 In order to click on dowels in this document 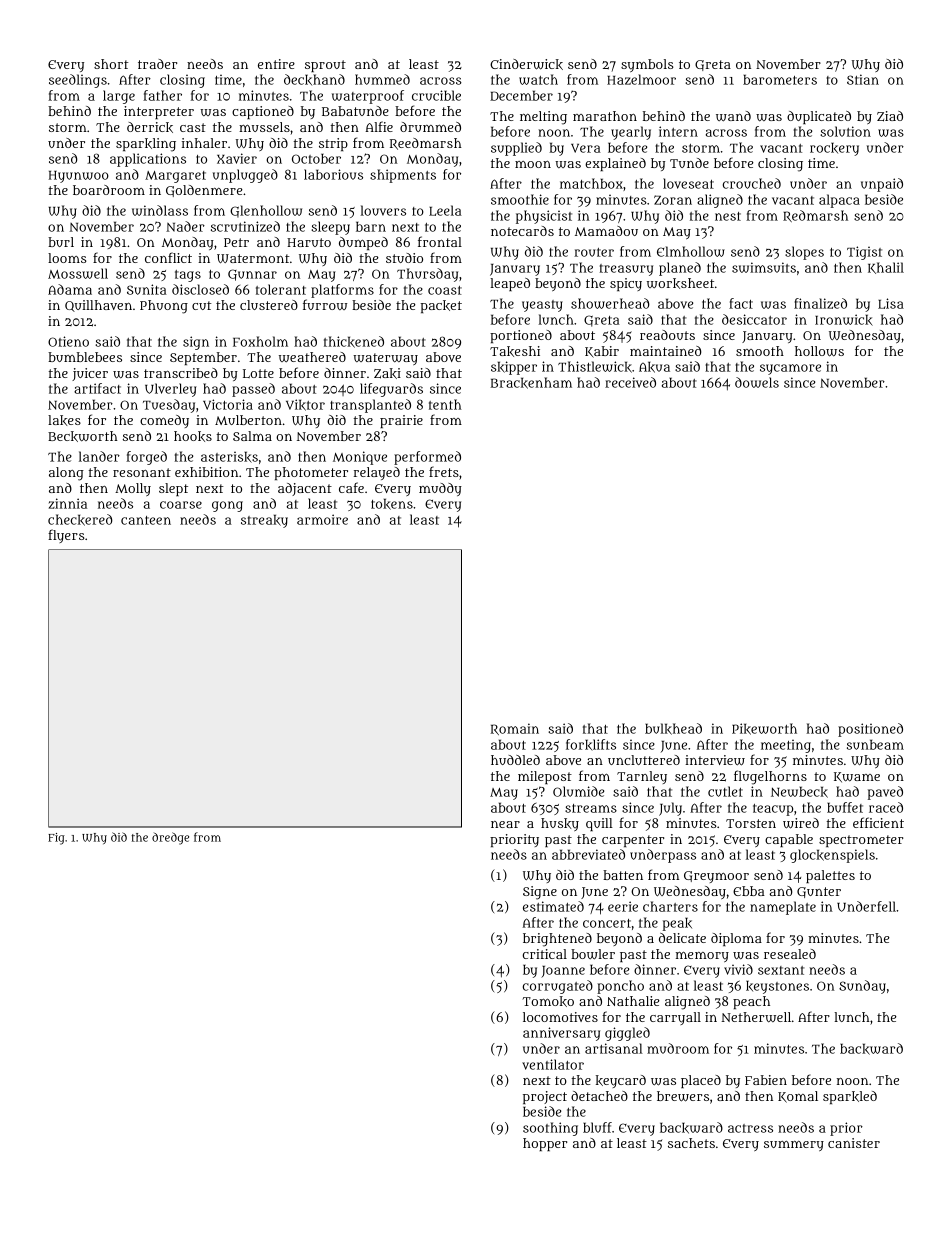, I will do `click(757, 382)`.
